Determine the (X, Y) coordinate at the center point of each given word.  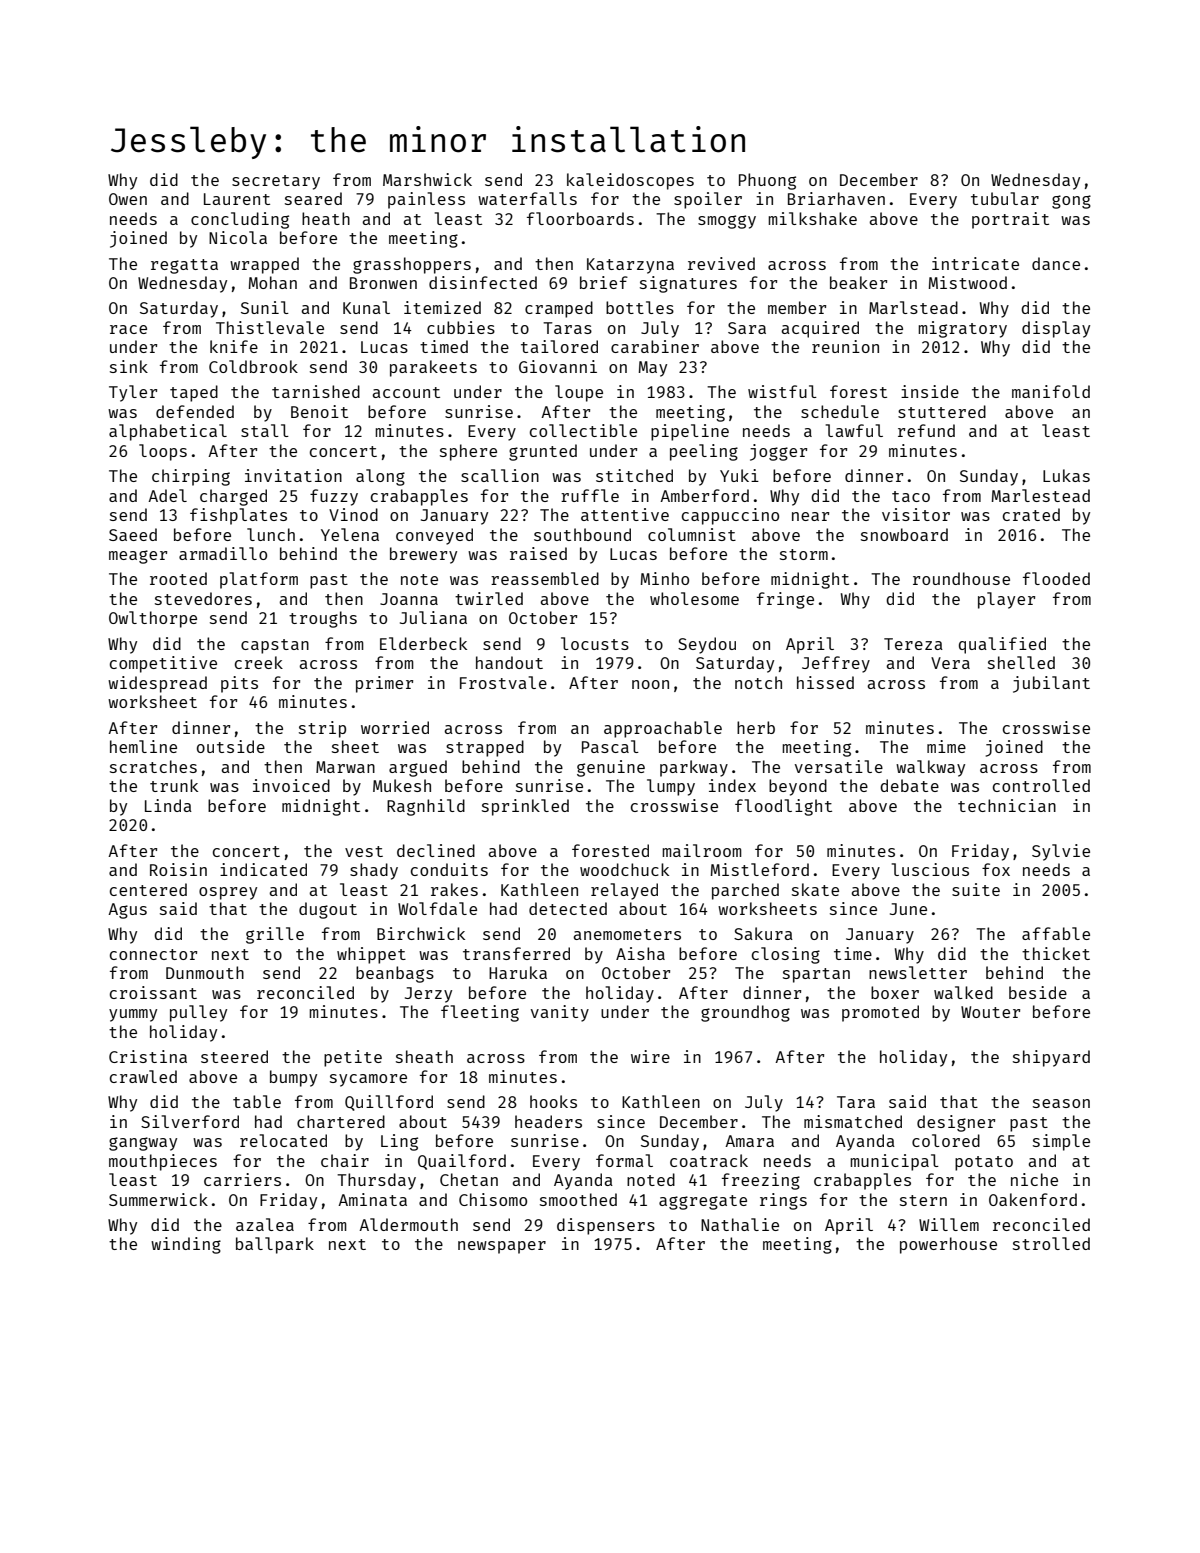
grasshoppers (412, 265)
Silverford (190, 1121)
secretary (276, 182)
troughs (323, 619)
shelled (1021, 662)
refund (926, 430)
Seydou (707, 645)
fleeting (480, 1013)
